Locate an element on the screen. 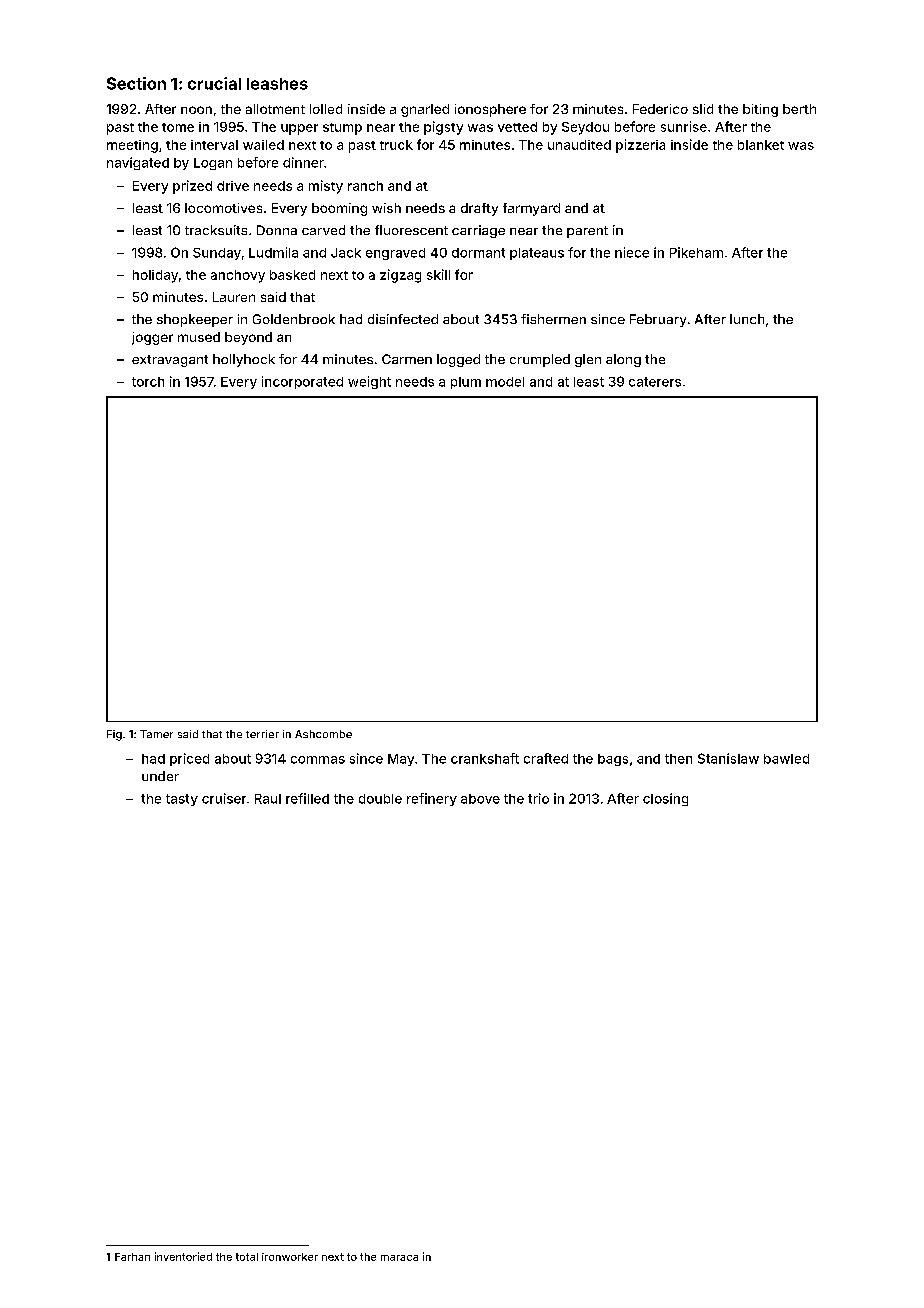 The height and width of the screenshot is (1308, 924). Farhan is located at coordinates (132, 1257).
